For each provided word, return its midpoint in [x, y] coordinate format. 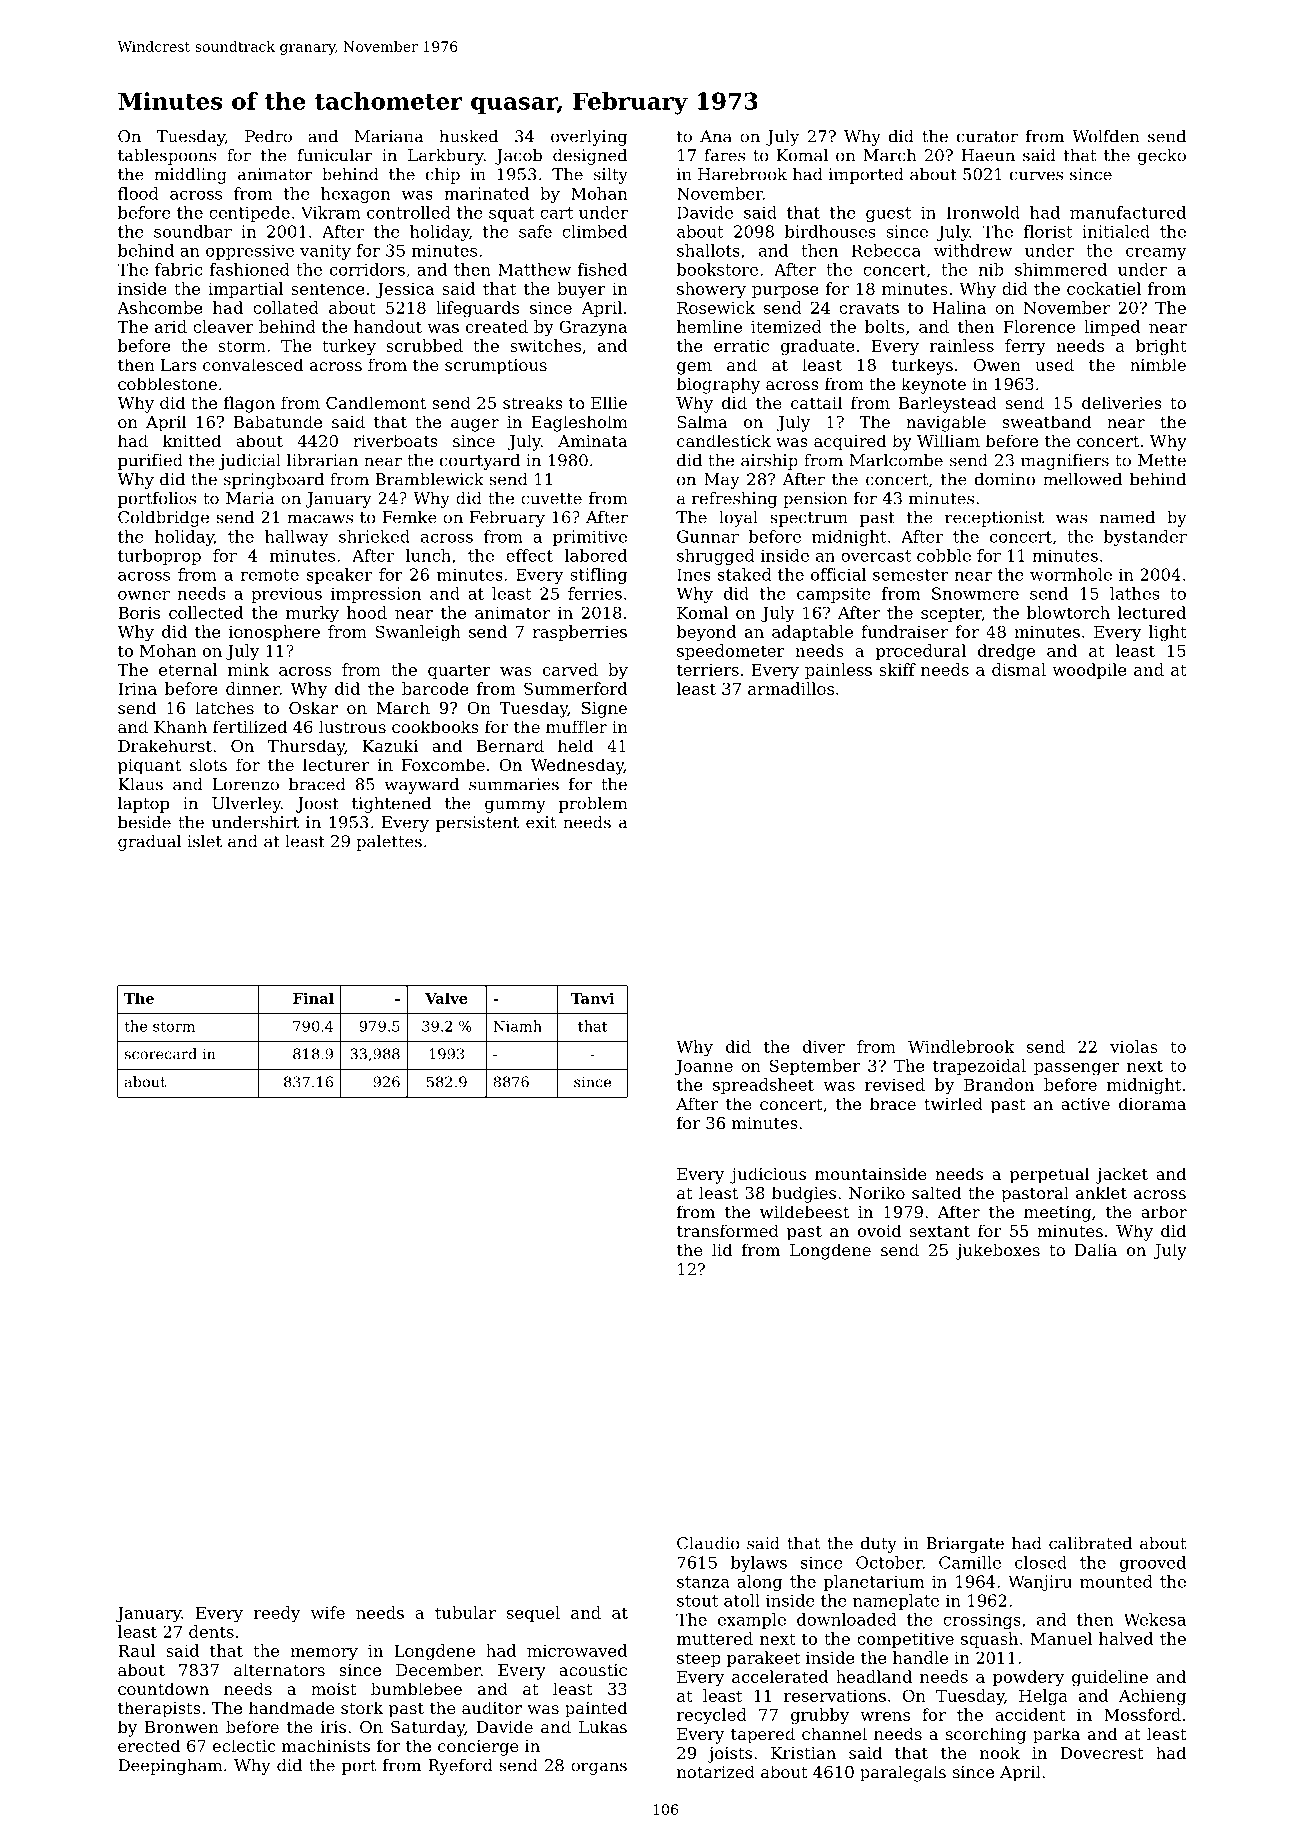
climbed [594, 231]
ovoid [879, 1230]
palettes [389, 843]
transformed [728, 1230]
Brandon [999, 1084]
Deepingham [170, 1767]
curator [987, 137]
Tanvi [592, 998]
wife [328, 1612]
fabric [178, 269]
